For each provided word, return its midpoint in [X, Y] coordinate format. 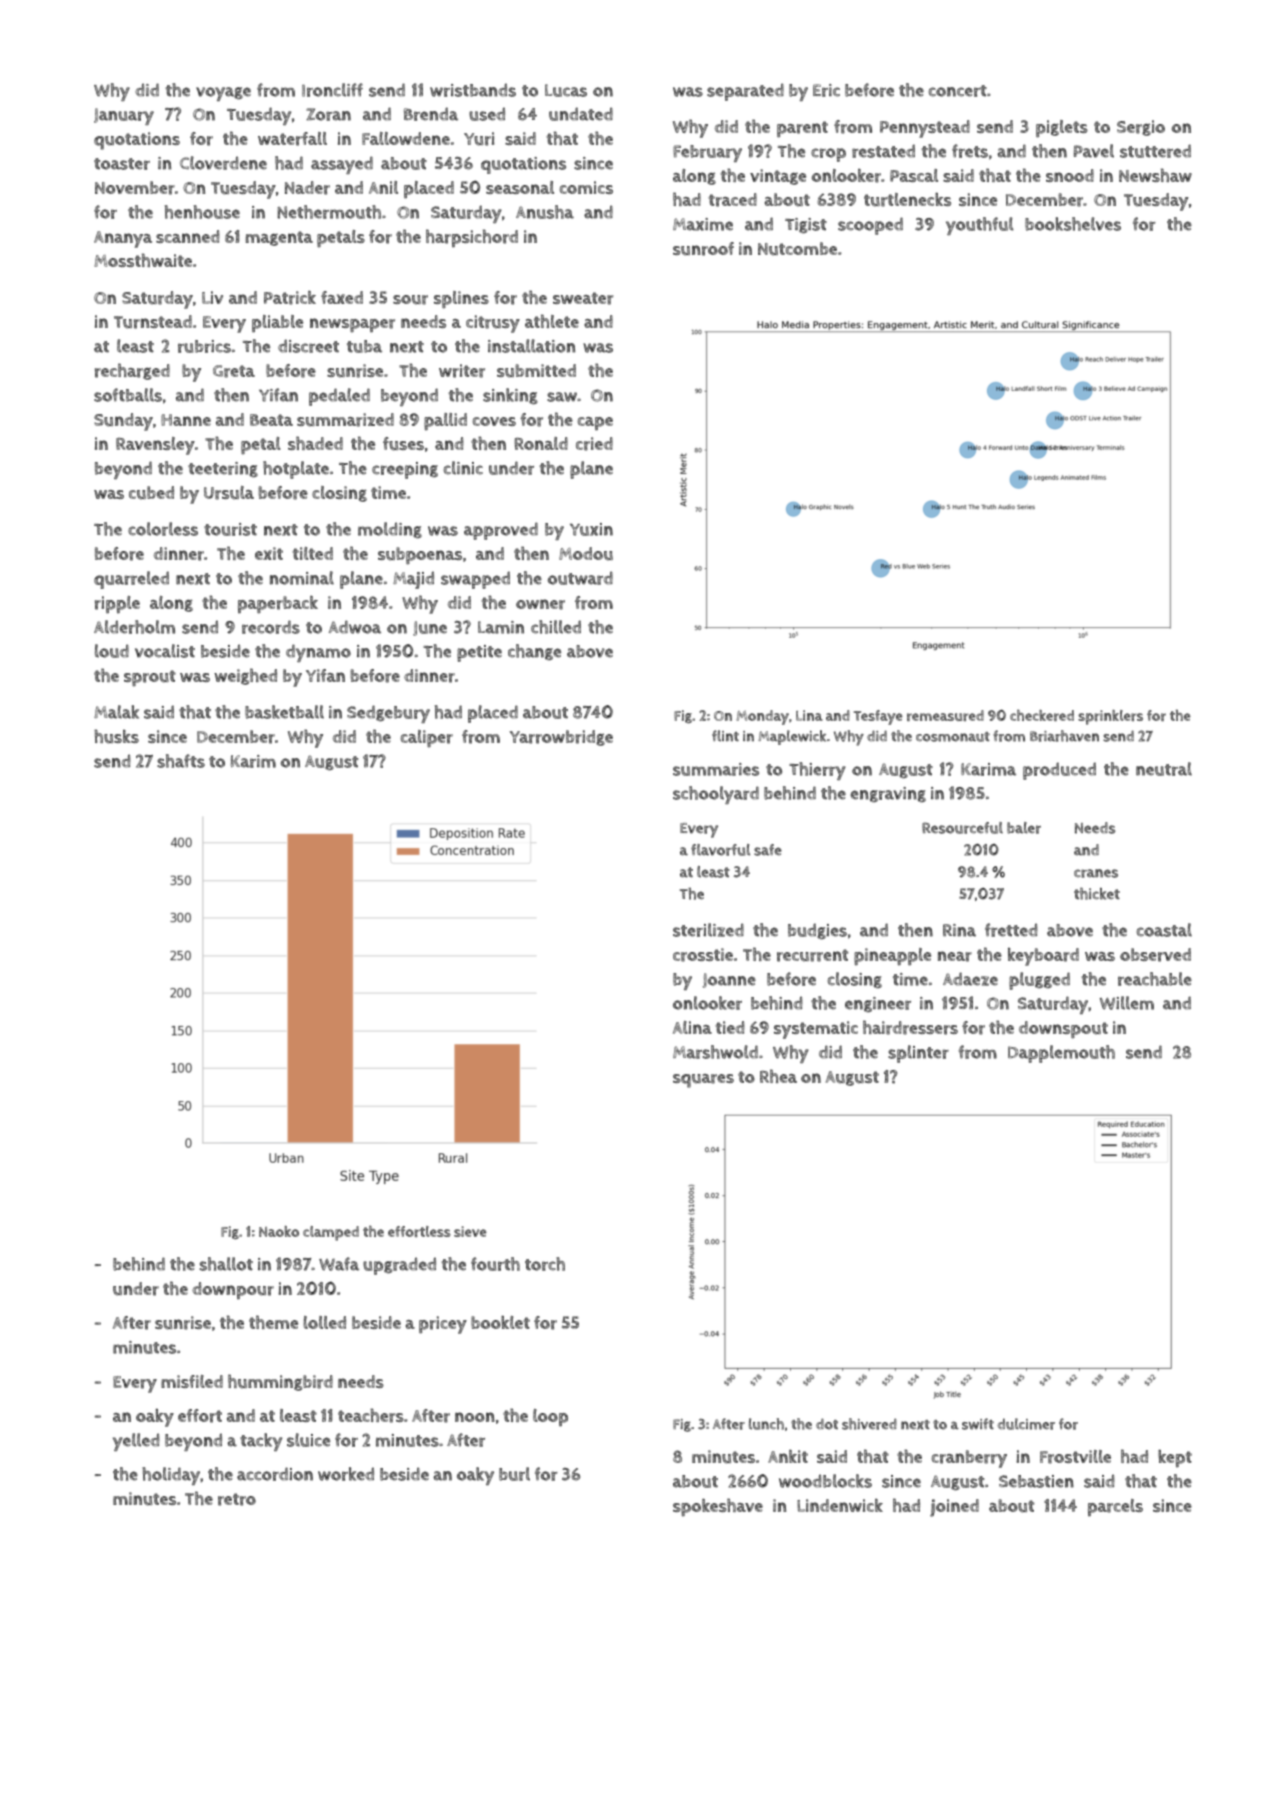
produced [1059, 771]
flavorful [720, 850]
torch [545, 1264]
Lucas [566, 90]
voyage [223, 94]
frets [970, 151]
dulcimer [1026, 1424]
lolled [325, 1322]
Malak [116, 712]
